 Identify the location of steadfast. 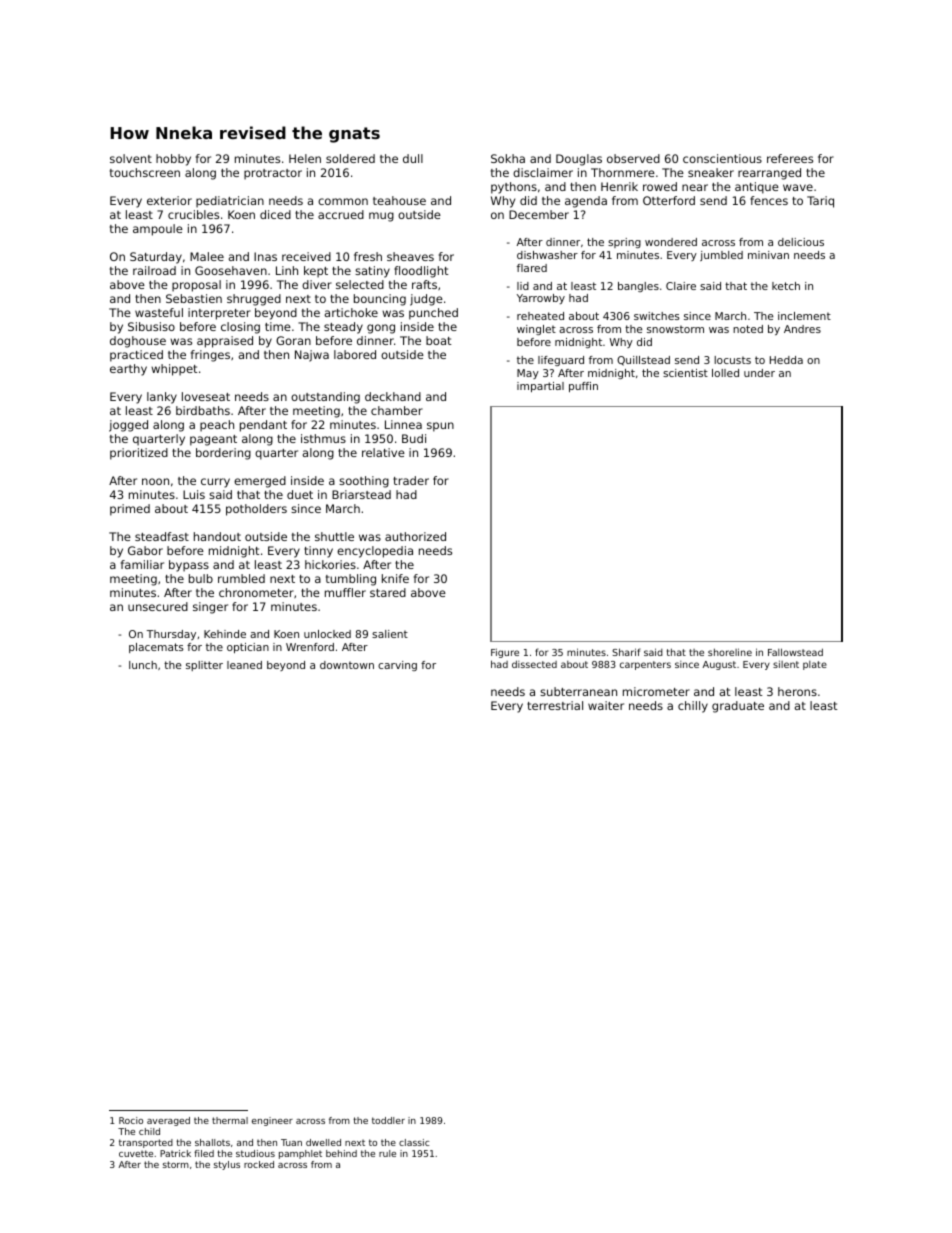
(162, 536).
